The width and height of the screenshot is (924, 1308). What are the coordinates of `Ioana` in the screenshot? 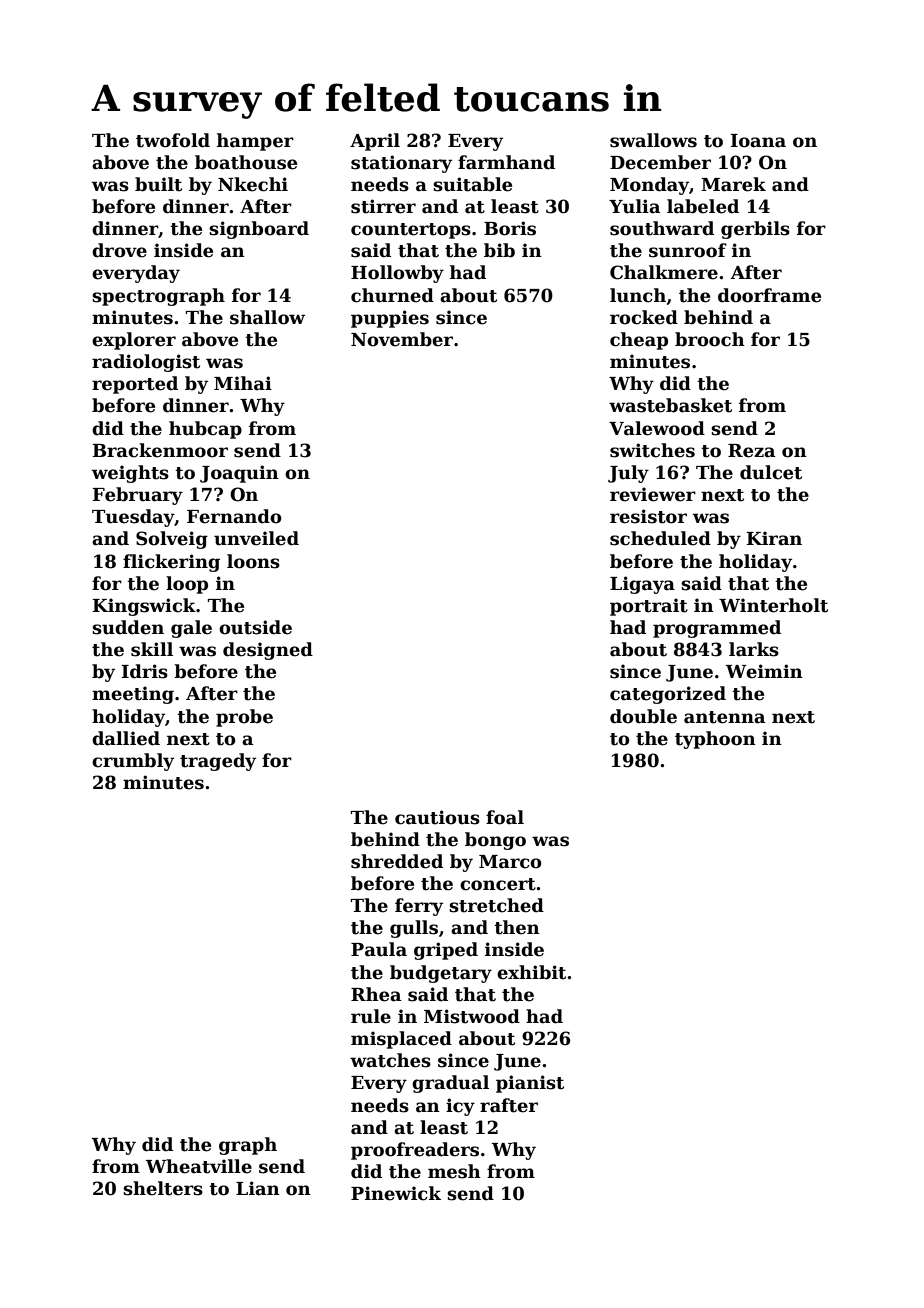 It's located at (758, 141).
